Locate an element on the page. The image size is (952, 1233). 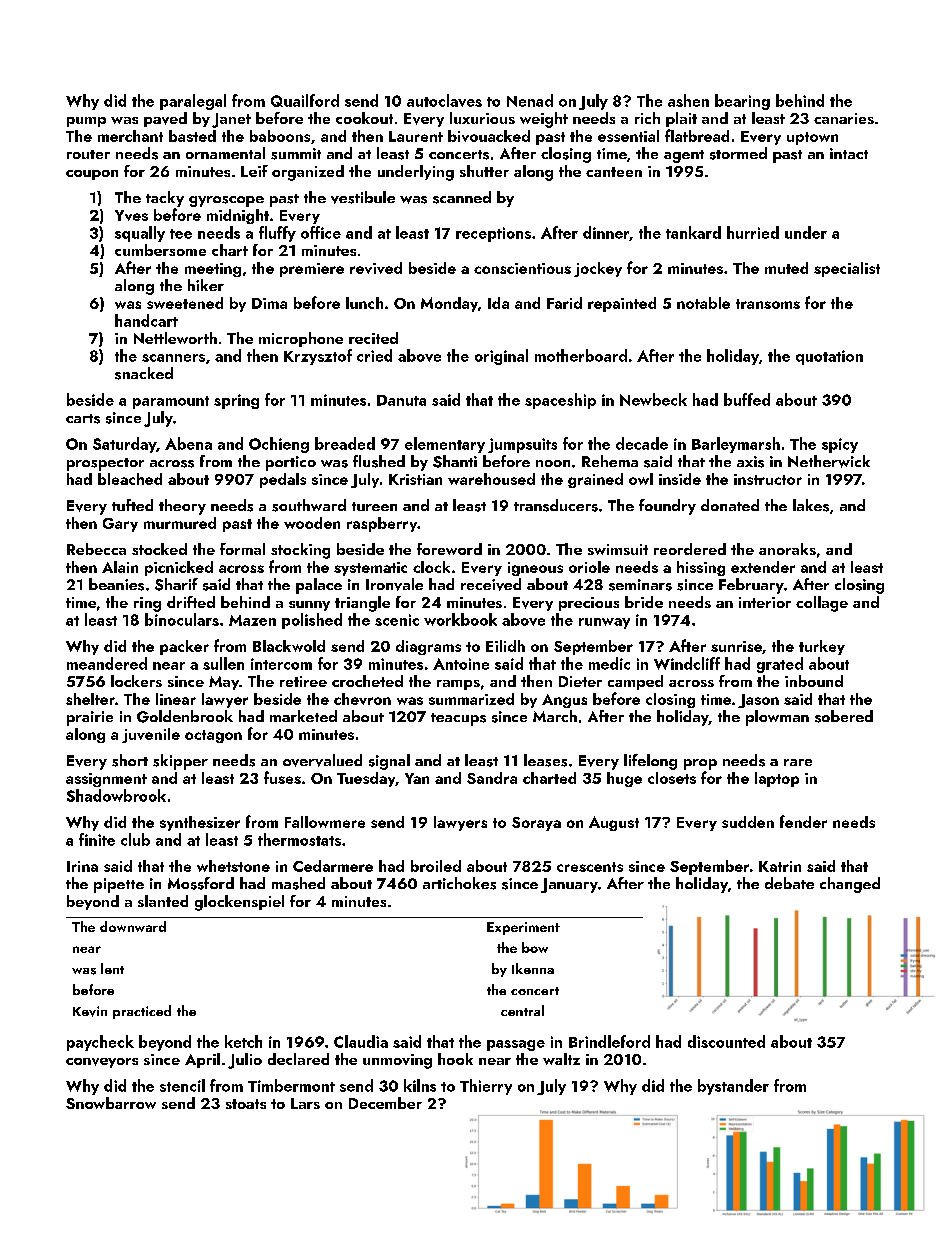
Sandra is located at coordinates (492, 778).
